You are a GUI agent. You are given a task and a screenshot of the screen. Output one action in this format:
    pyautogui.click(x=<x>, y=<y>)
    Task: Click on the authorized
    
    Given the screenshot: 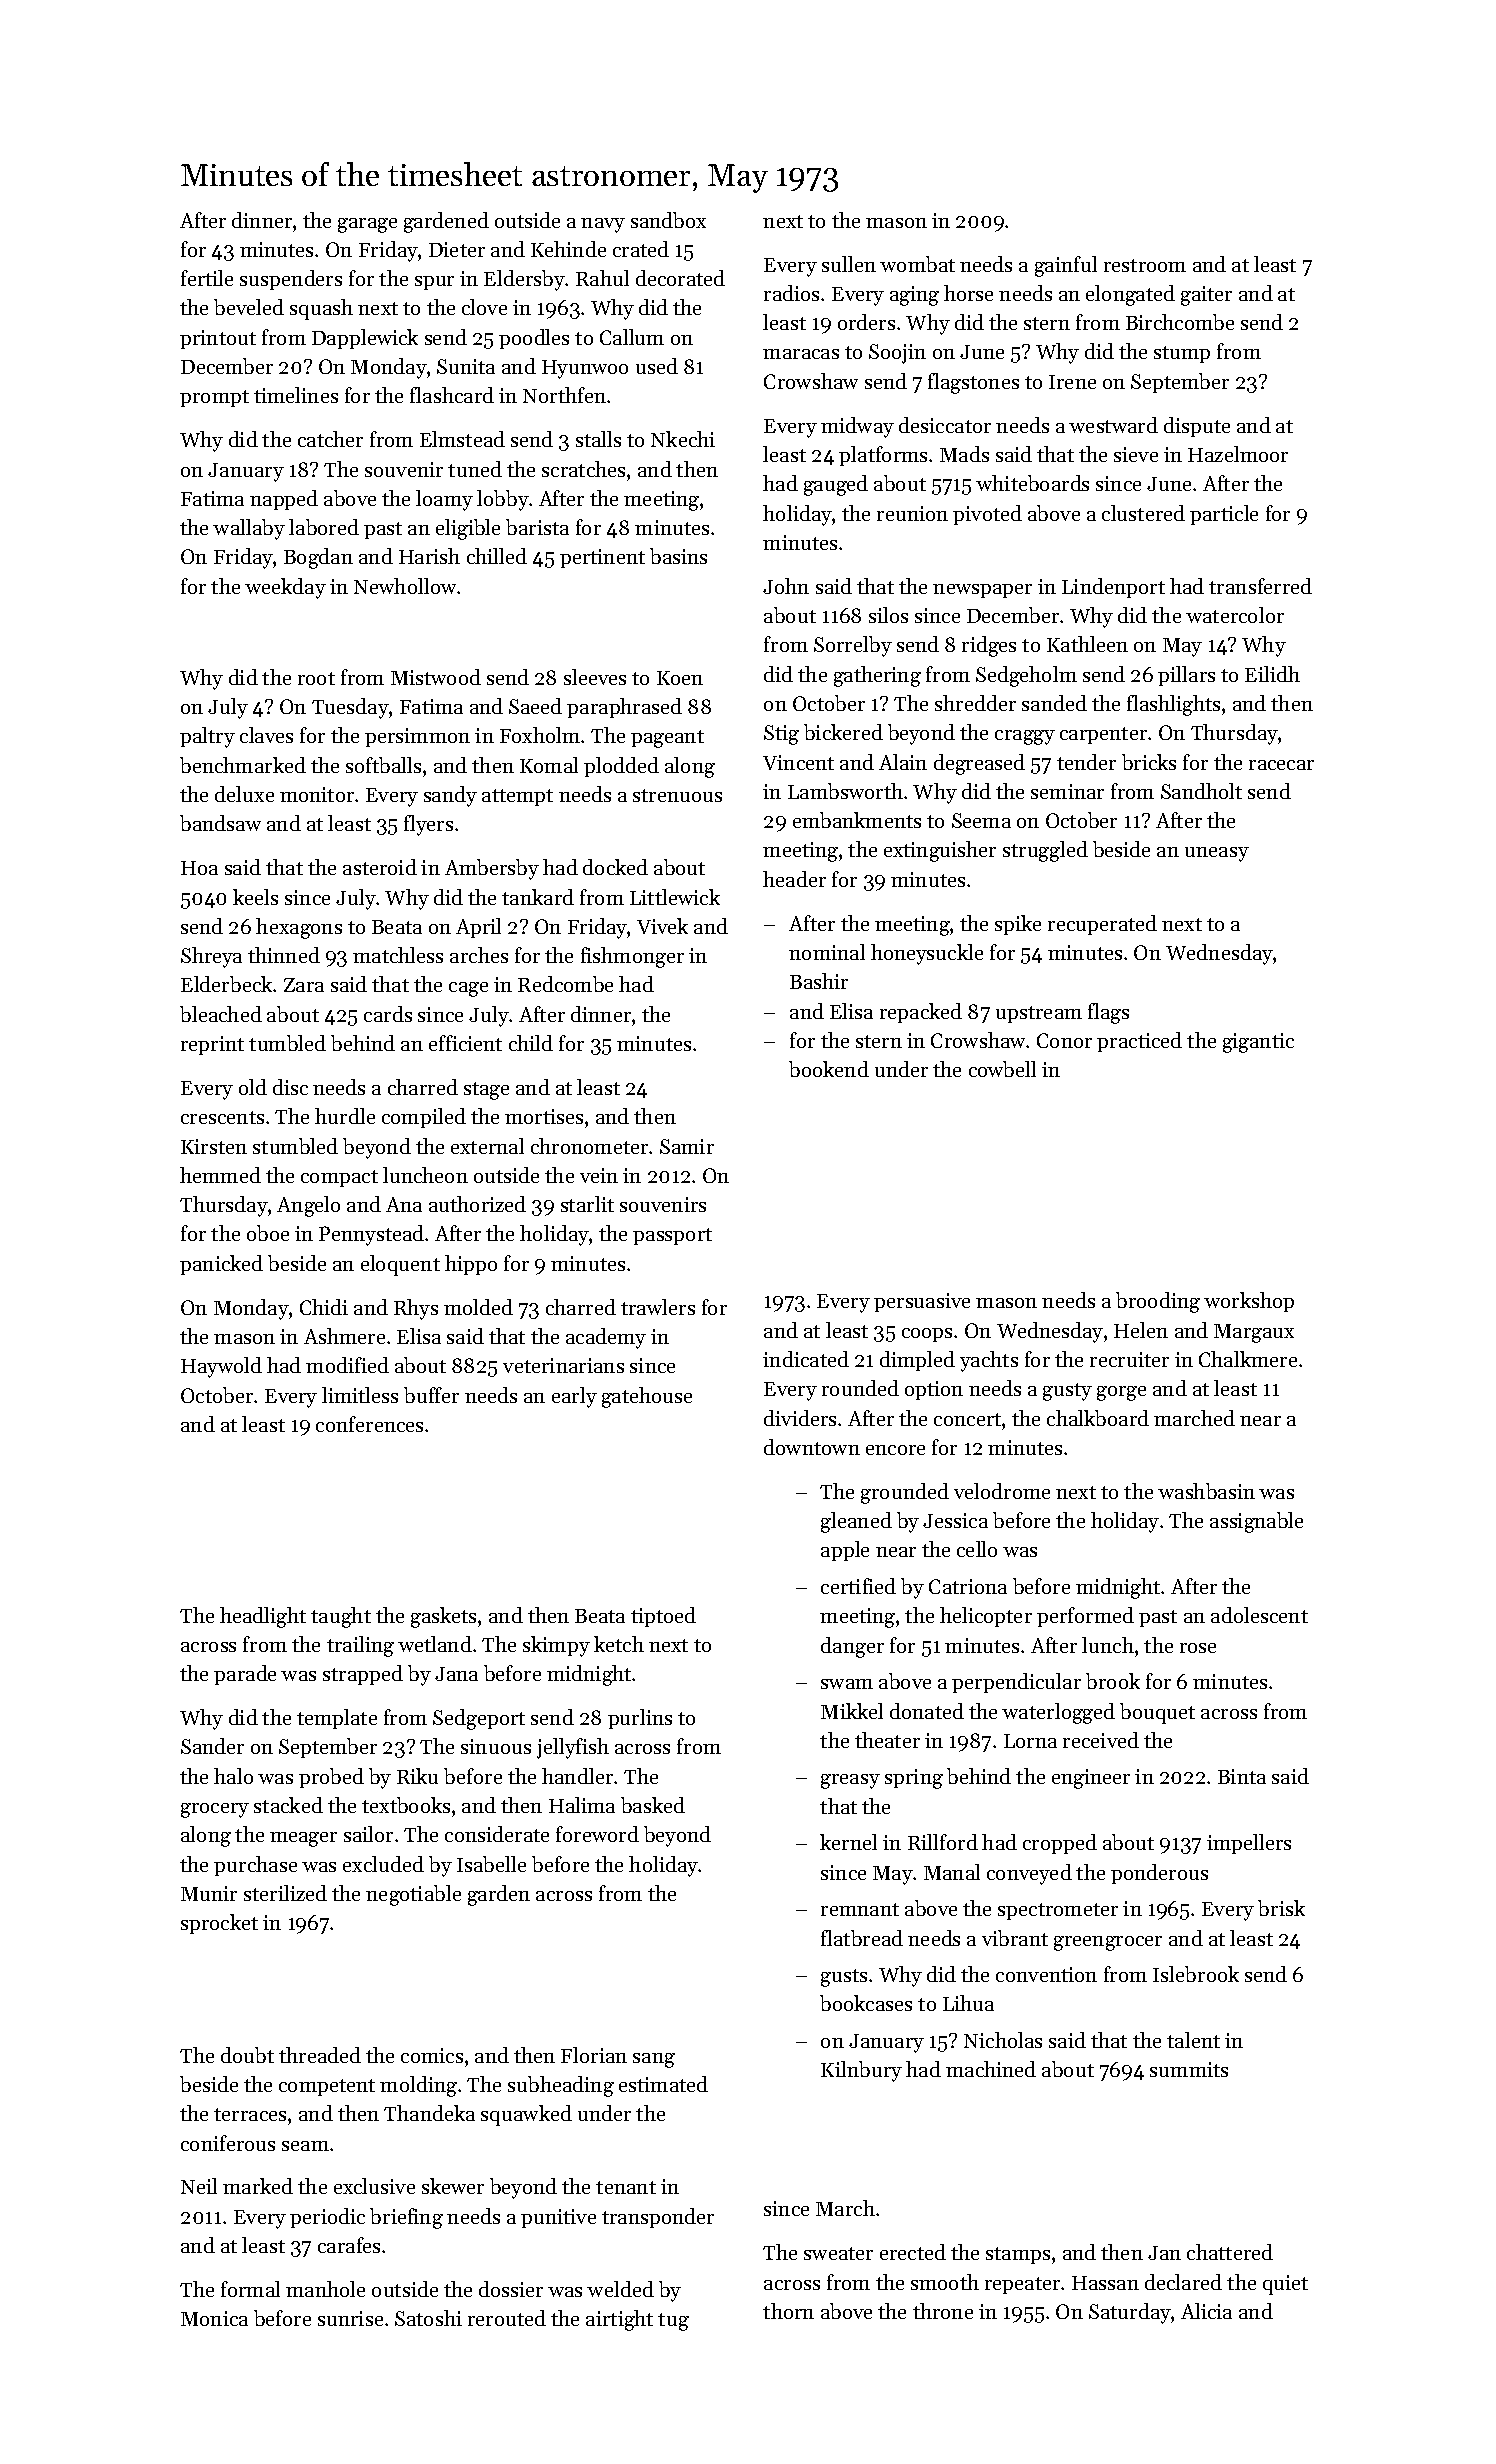 What is the action you would take?
    pyautogui.click(x=477, y=1204)
